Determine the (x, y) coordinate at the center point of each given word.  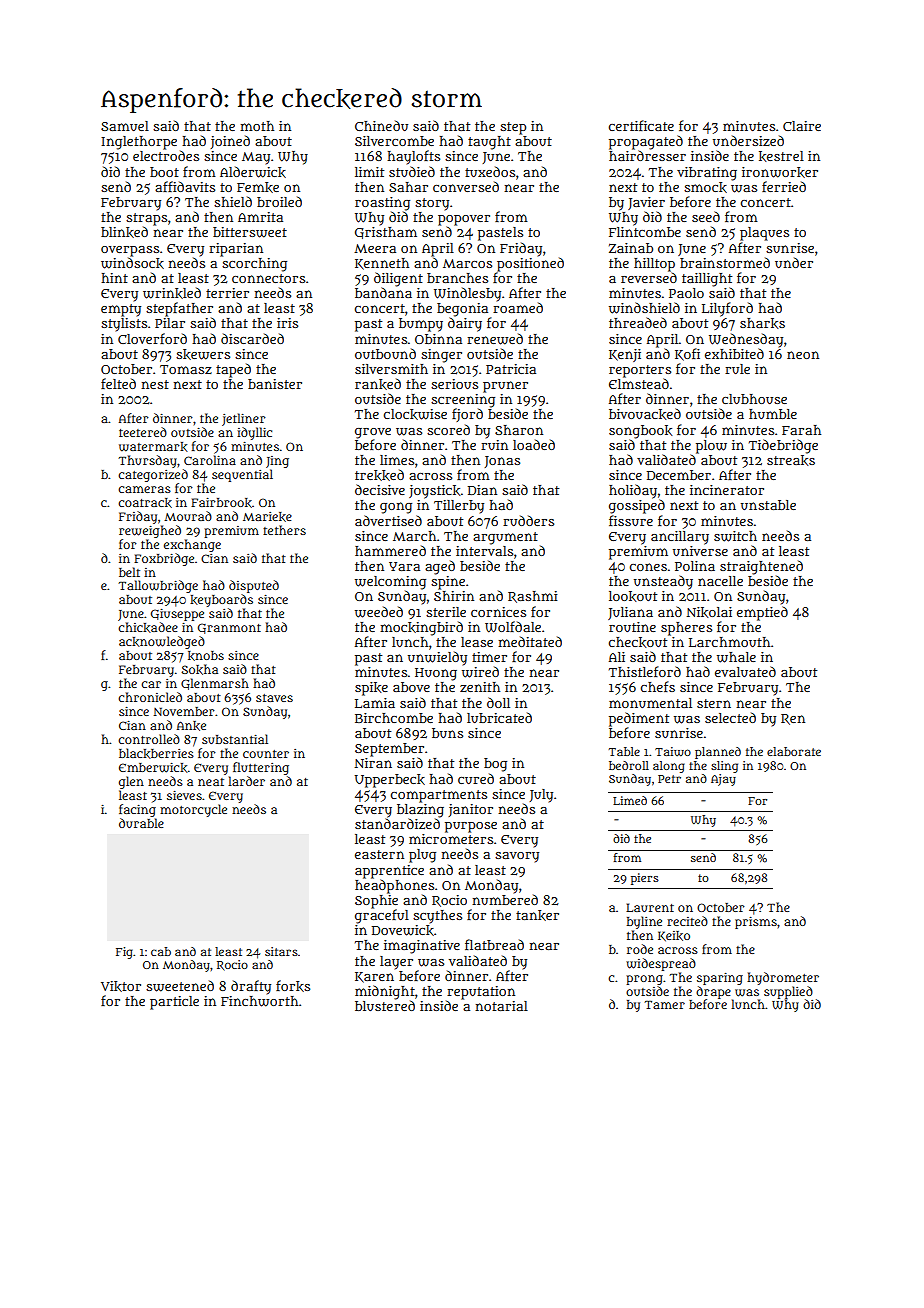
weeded (379, 612)
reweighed (150, 531)
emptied (762, 613)
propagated (646, 142)
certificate (641, 125)
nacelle (720, 581)
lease (477, 642)
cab (161, 951)
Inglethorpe (139, 143)
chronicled (150, 697)
